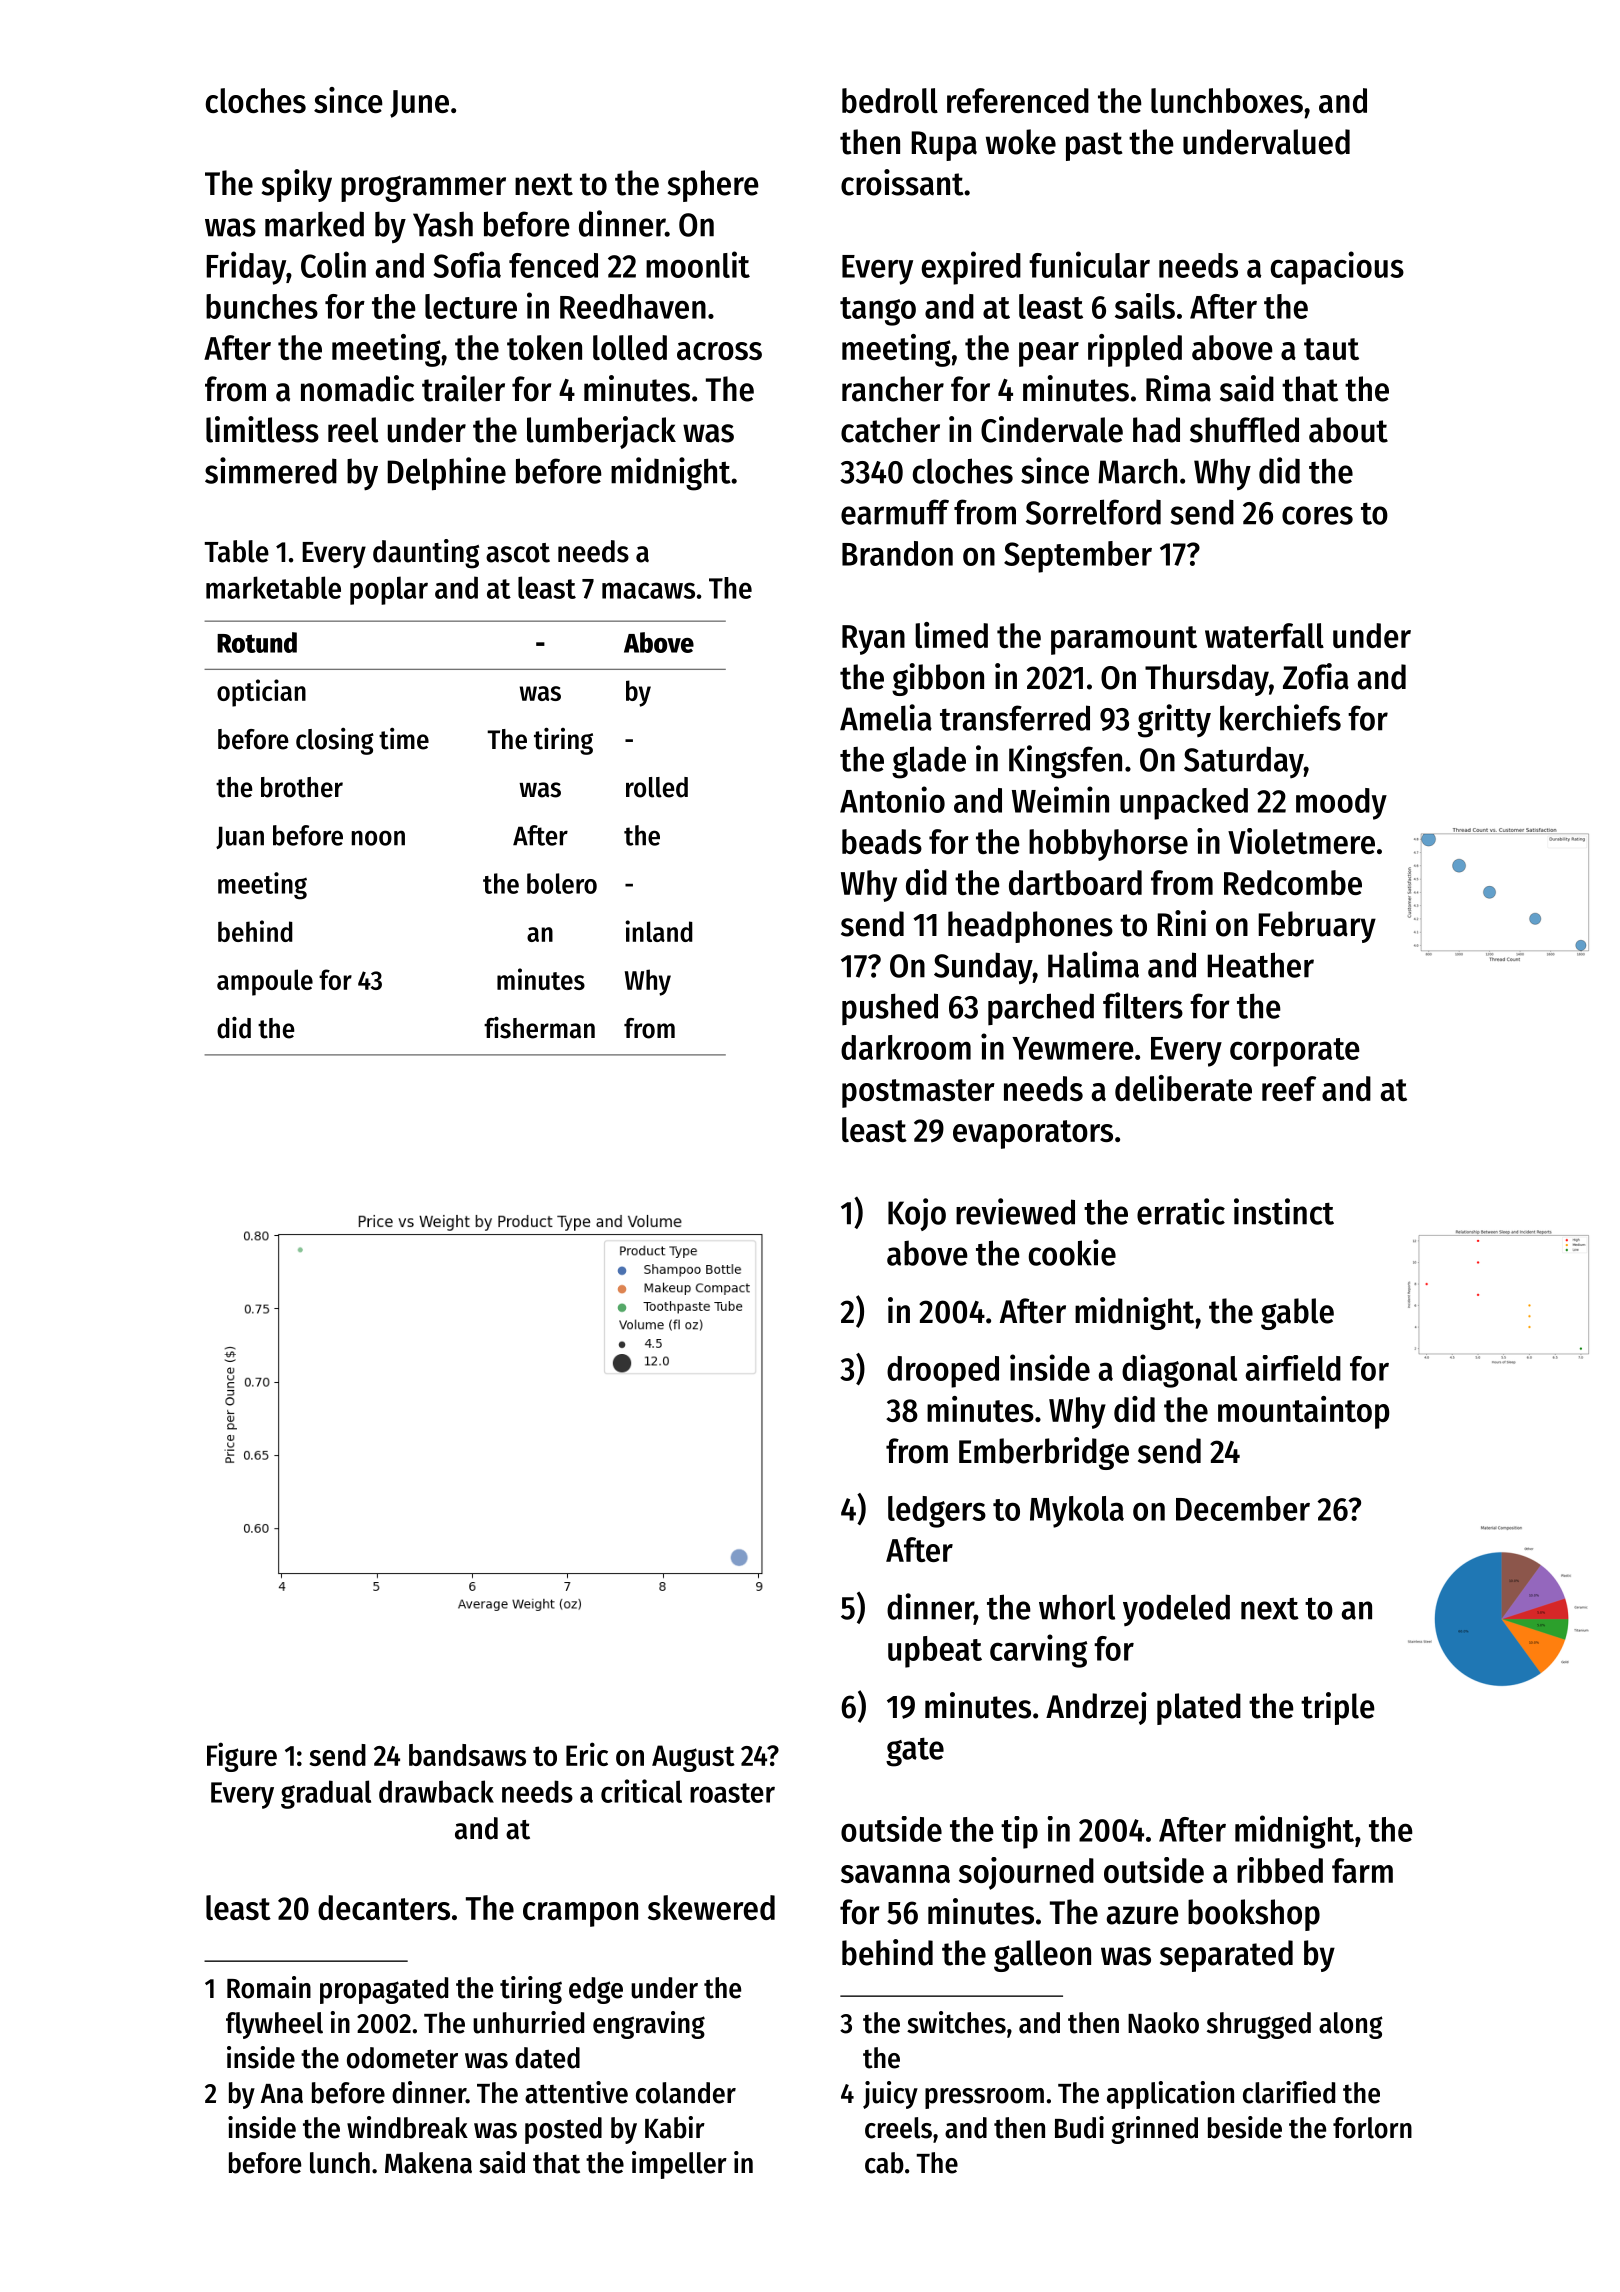 Image resolution: width=1620 pixels, height=2292 pixels. I want to click on Andrzej, so click(1096, 1708).
